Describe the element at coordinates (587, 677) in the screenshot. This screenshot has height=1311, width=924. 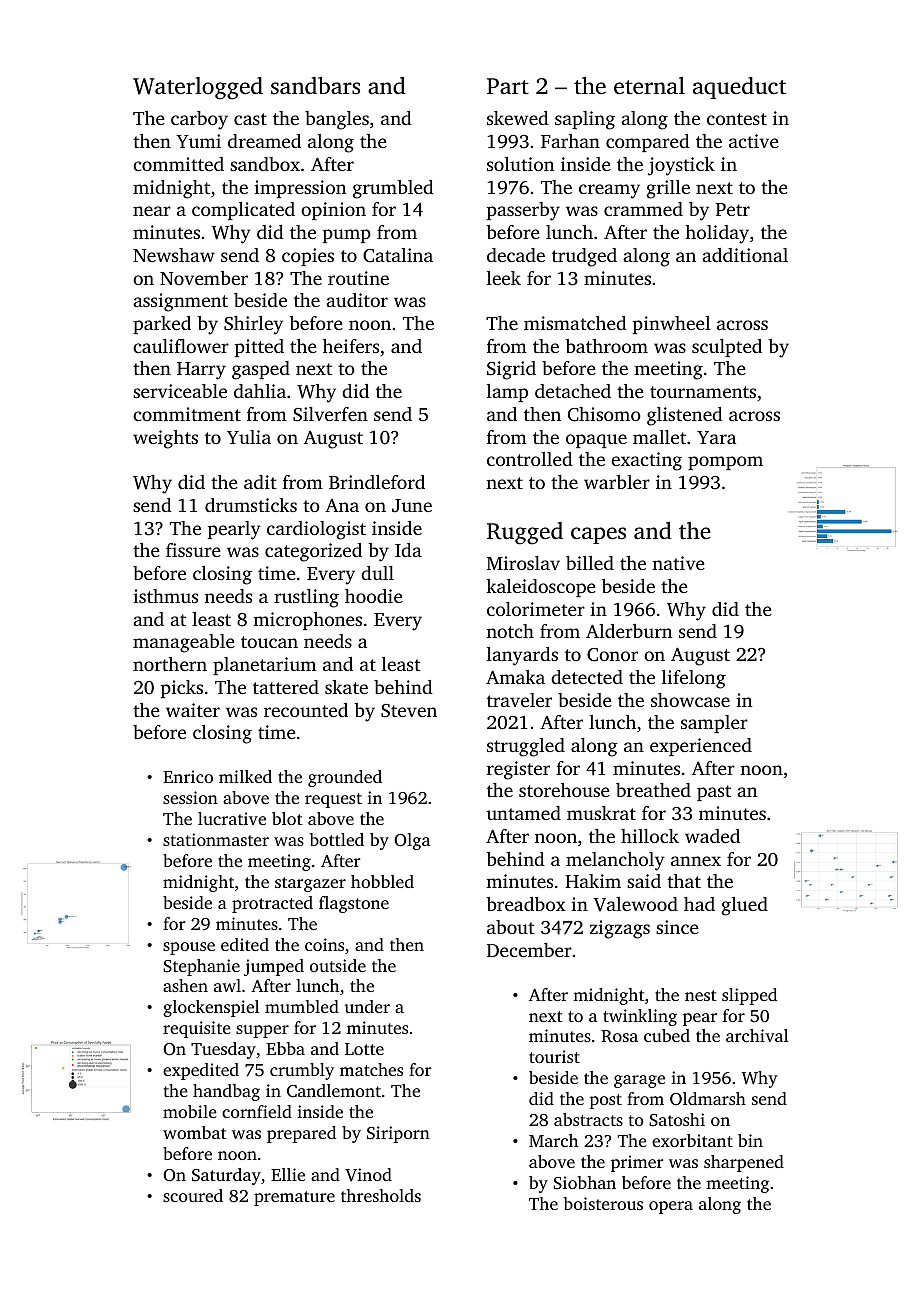
I see `detected` at that location.
